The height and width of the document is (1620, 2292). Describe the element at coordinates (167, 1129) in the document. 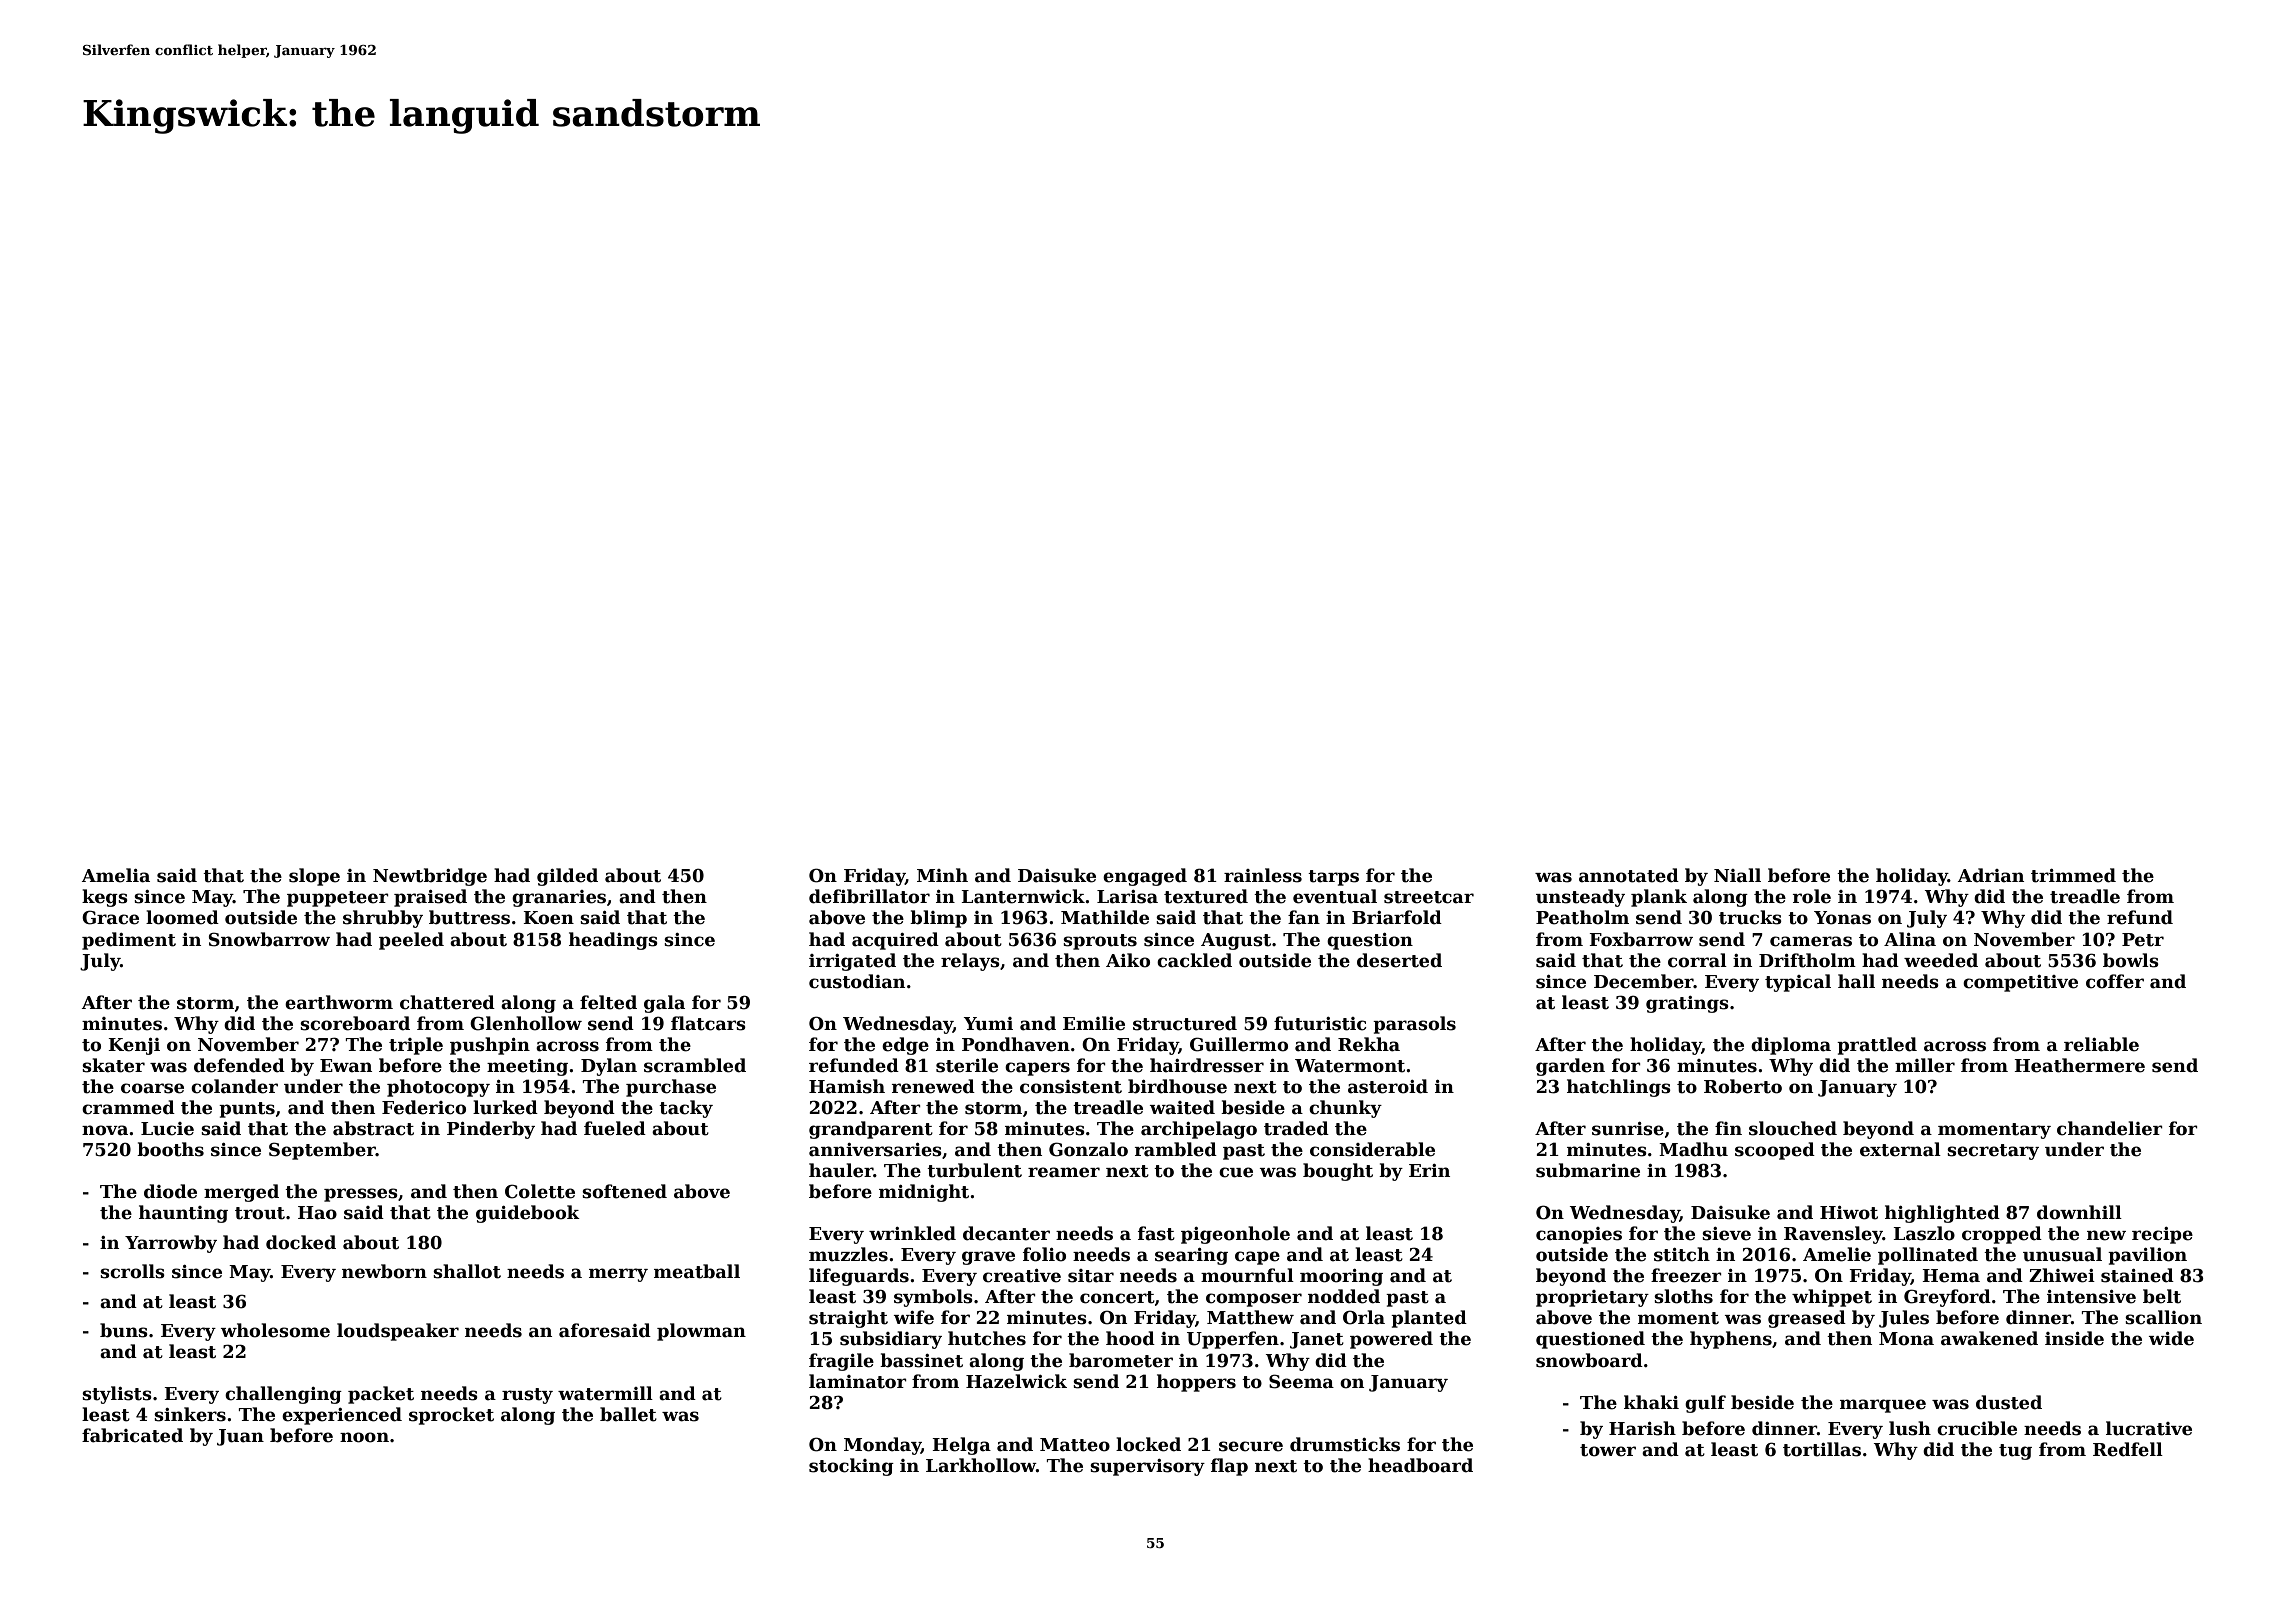

I see `Lucie` at that location.
